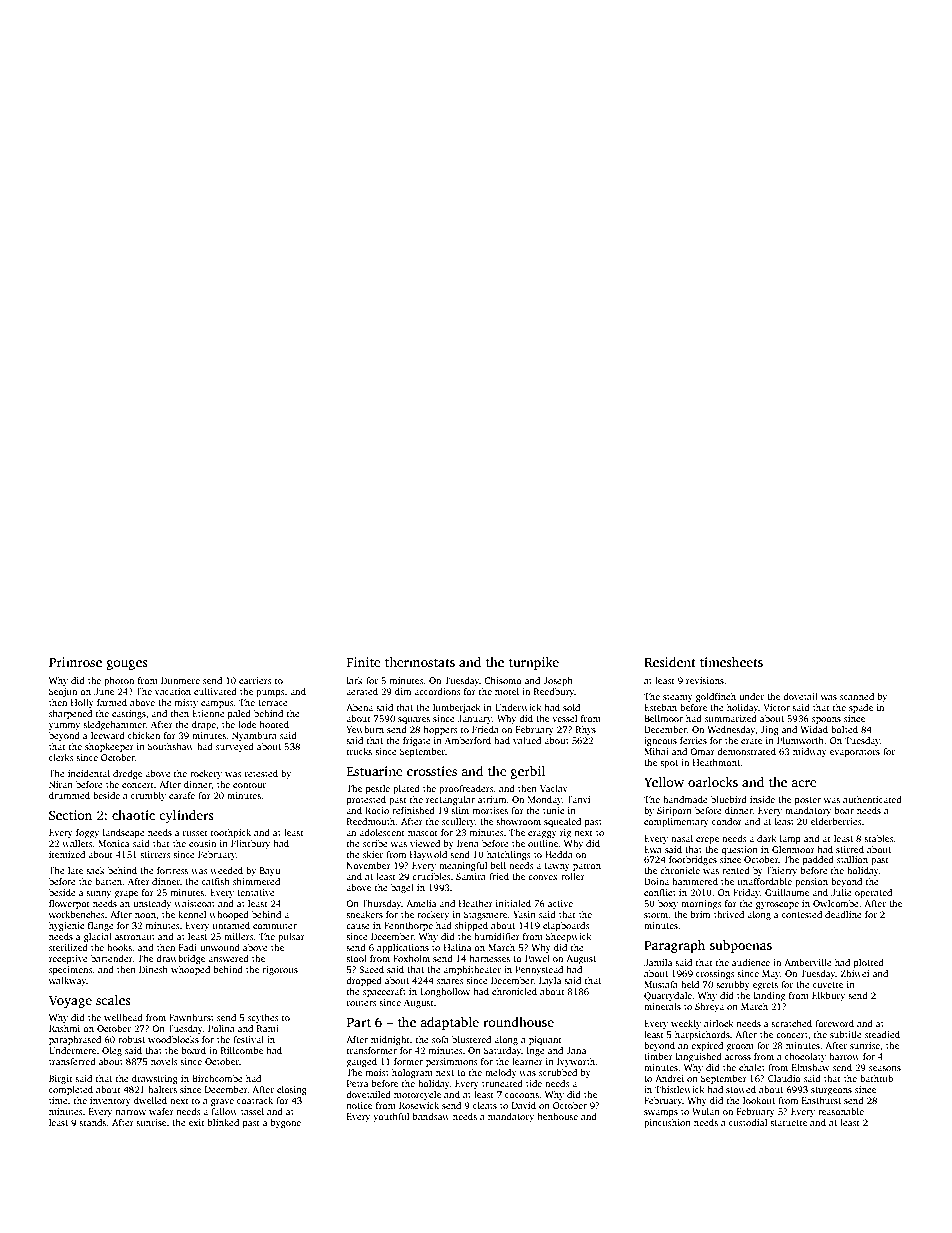  What do you see at coordinates (110, 1101) in the screenshot?
I see `inventory` at bounding box center [110, 1101].
